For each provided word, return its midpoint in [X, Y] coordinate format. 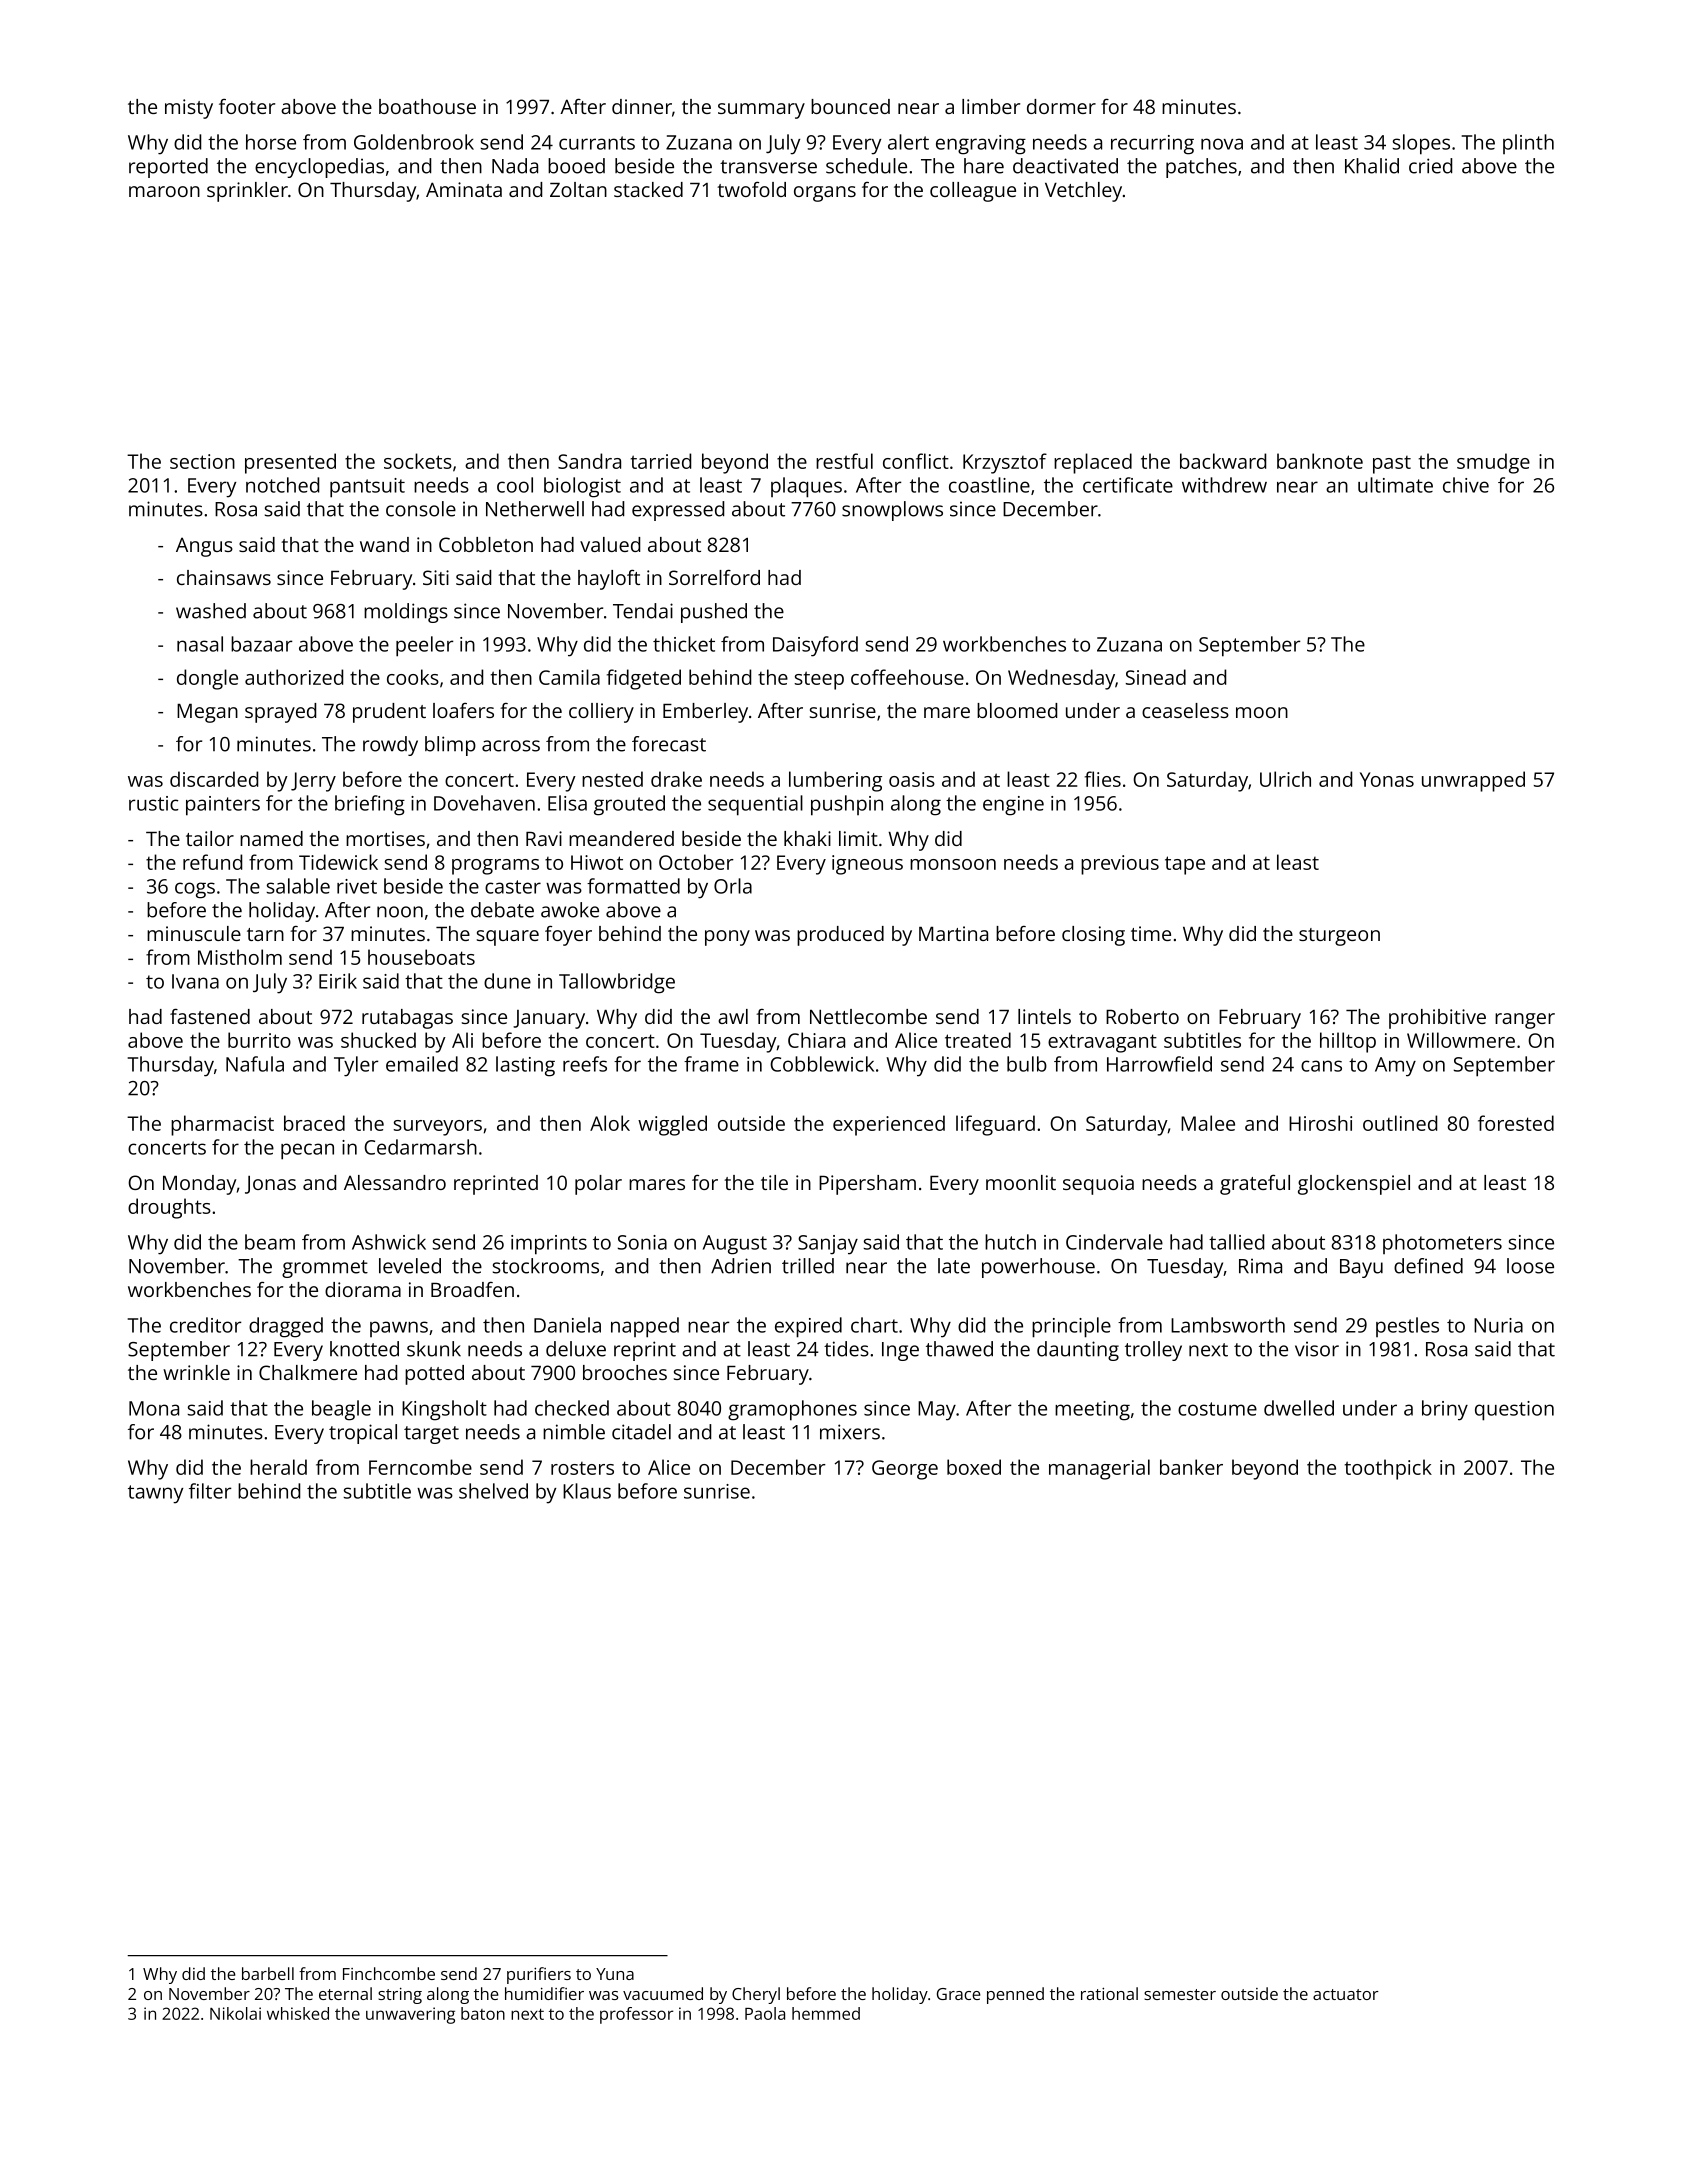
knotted [364, 1349]
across [511, 746]
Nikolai [235, 2013]
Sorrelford [714, 577]
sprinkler [247, 192]
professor [636, 2015]
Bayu [1361, 1268]
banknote [1320, 461]
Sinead [1156, 677]
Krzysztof [1005, 463]
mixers [850, 1432]
